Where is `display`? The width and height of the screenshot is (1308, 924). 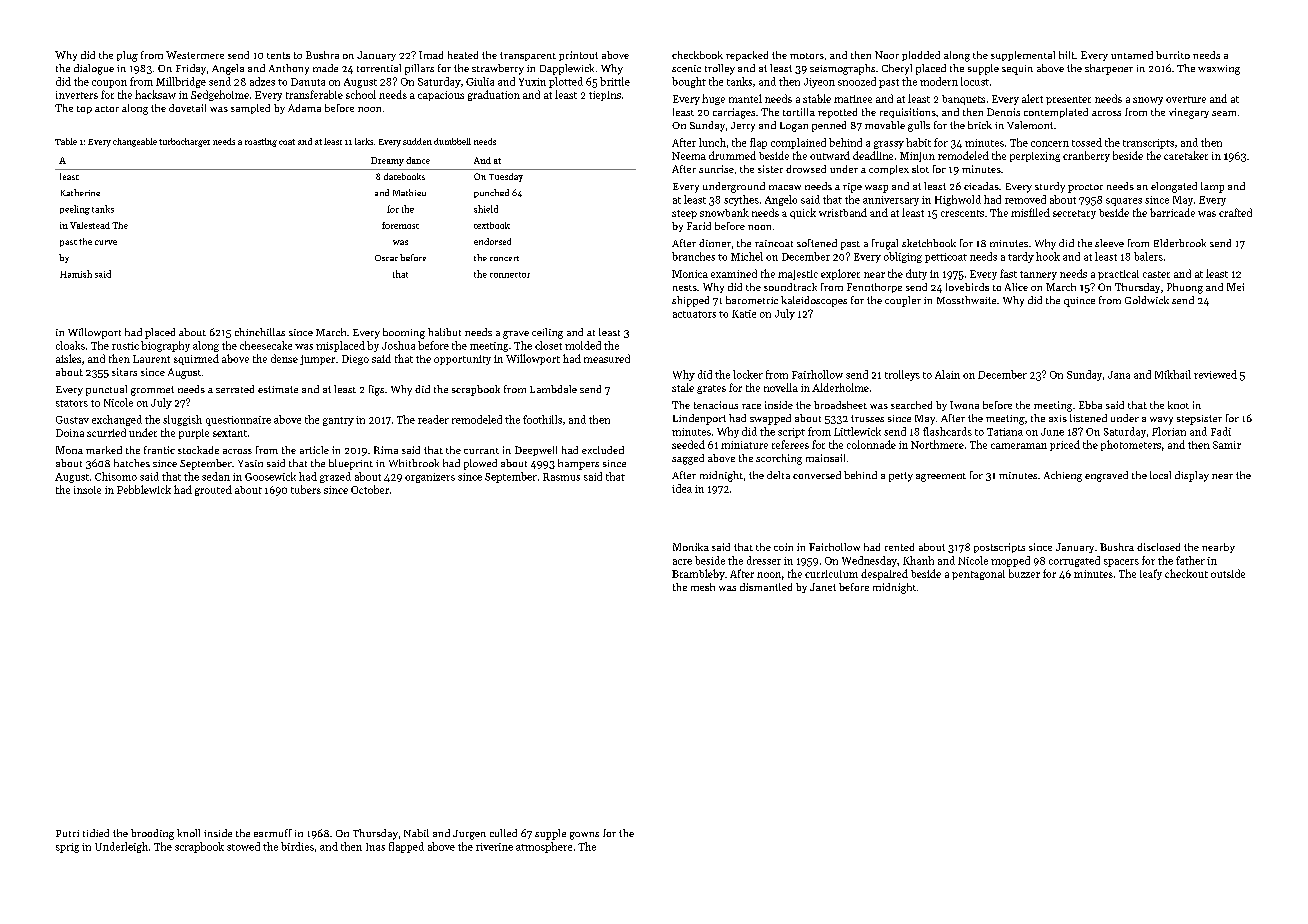
display is located at coordinates (1192, 476).
